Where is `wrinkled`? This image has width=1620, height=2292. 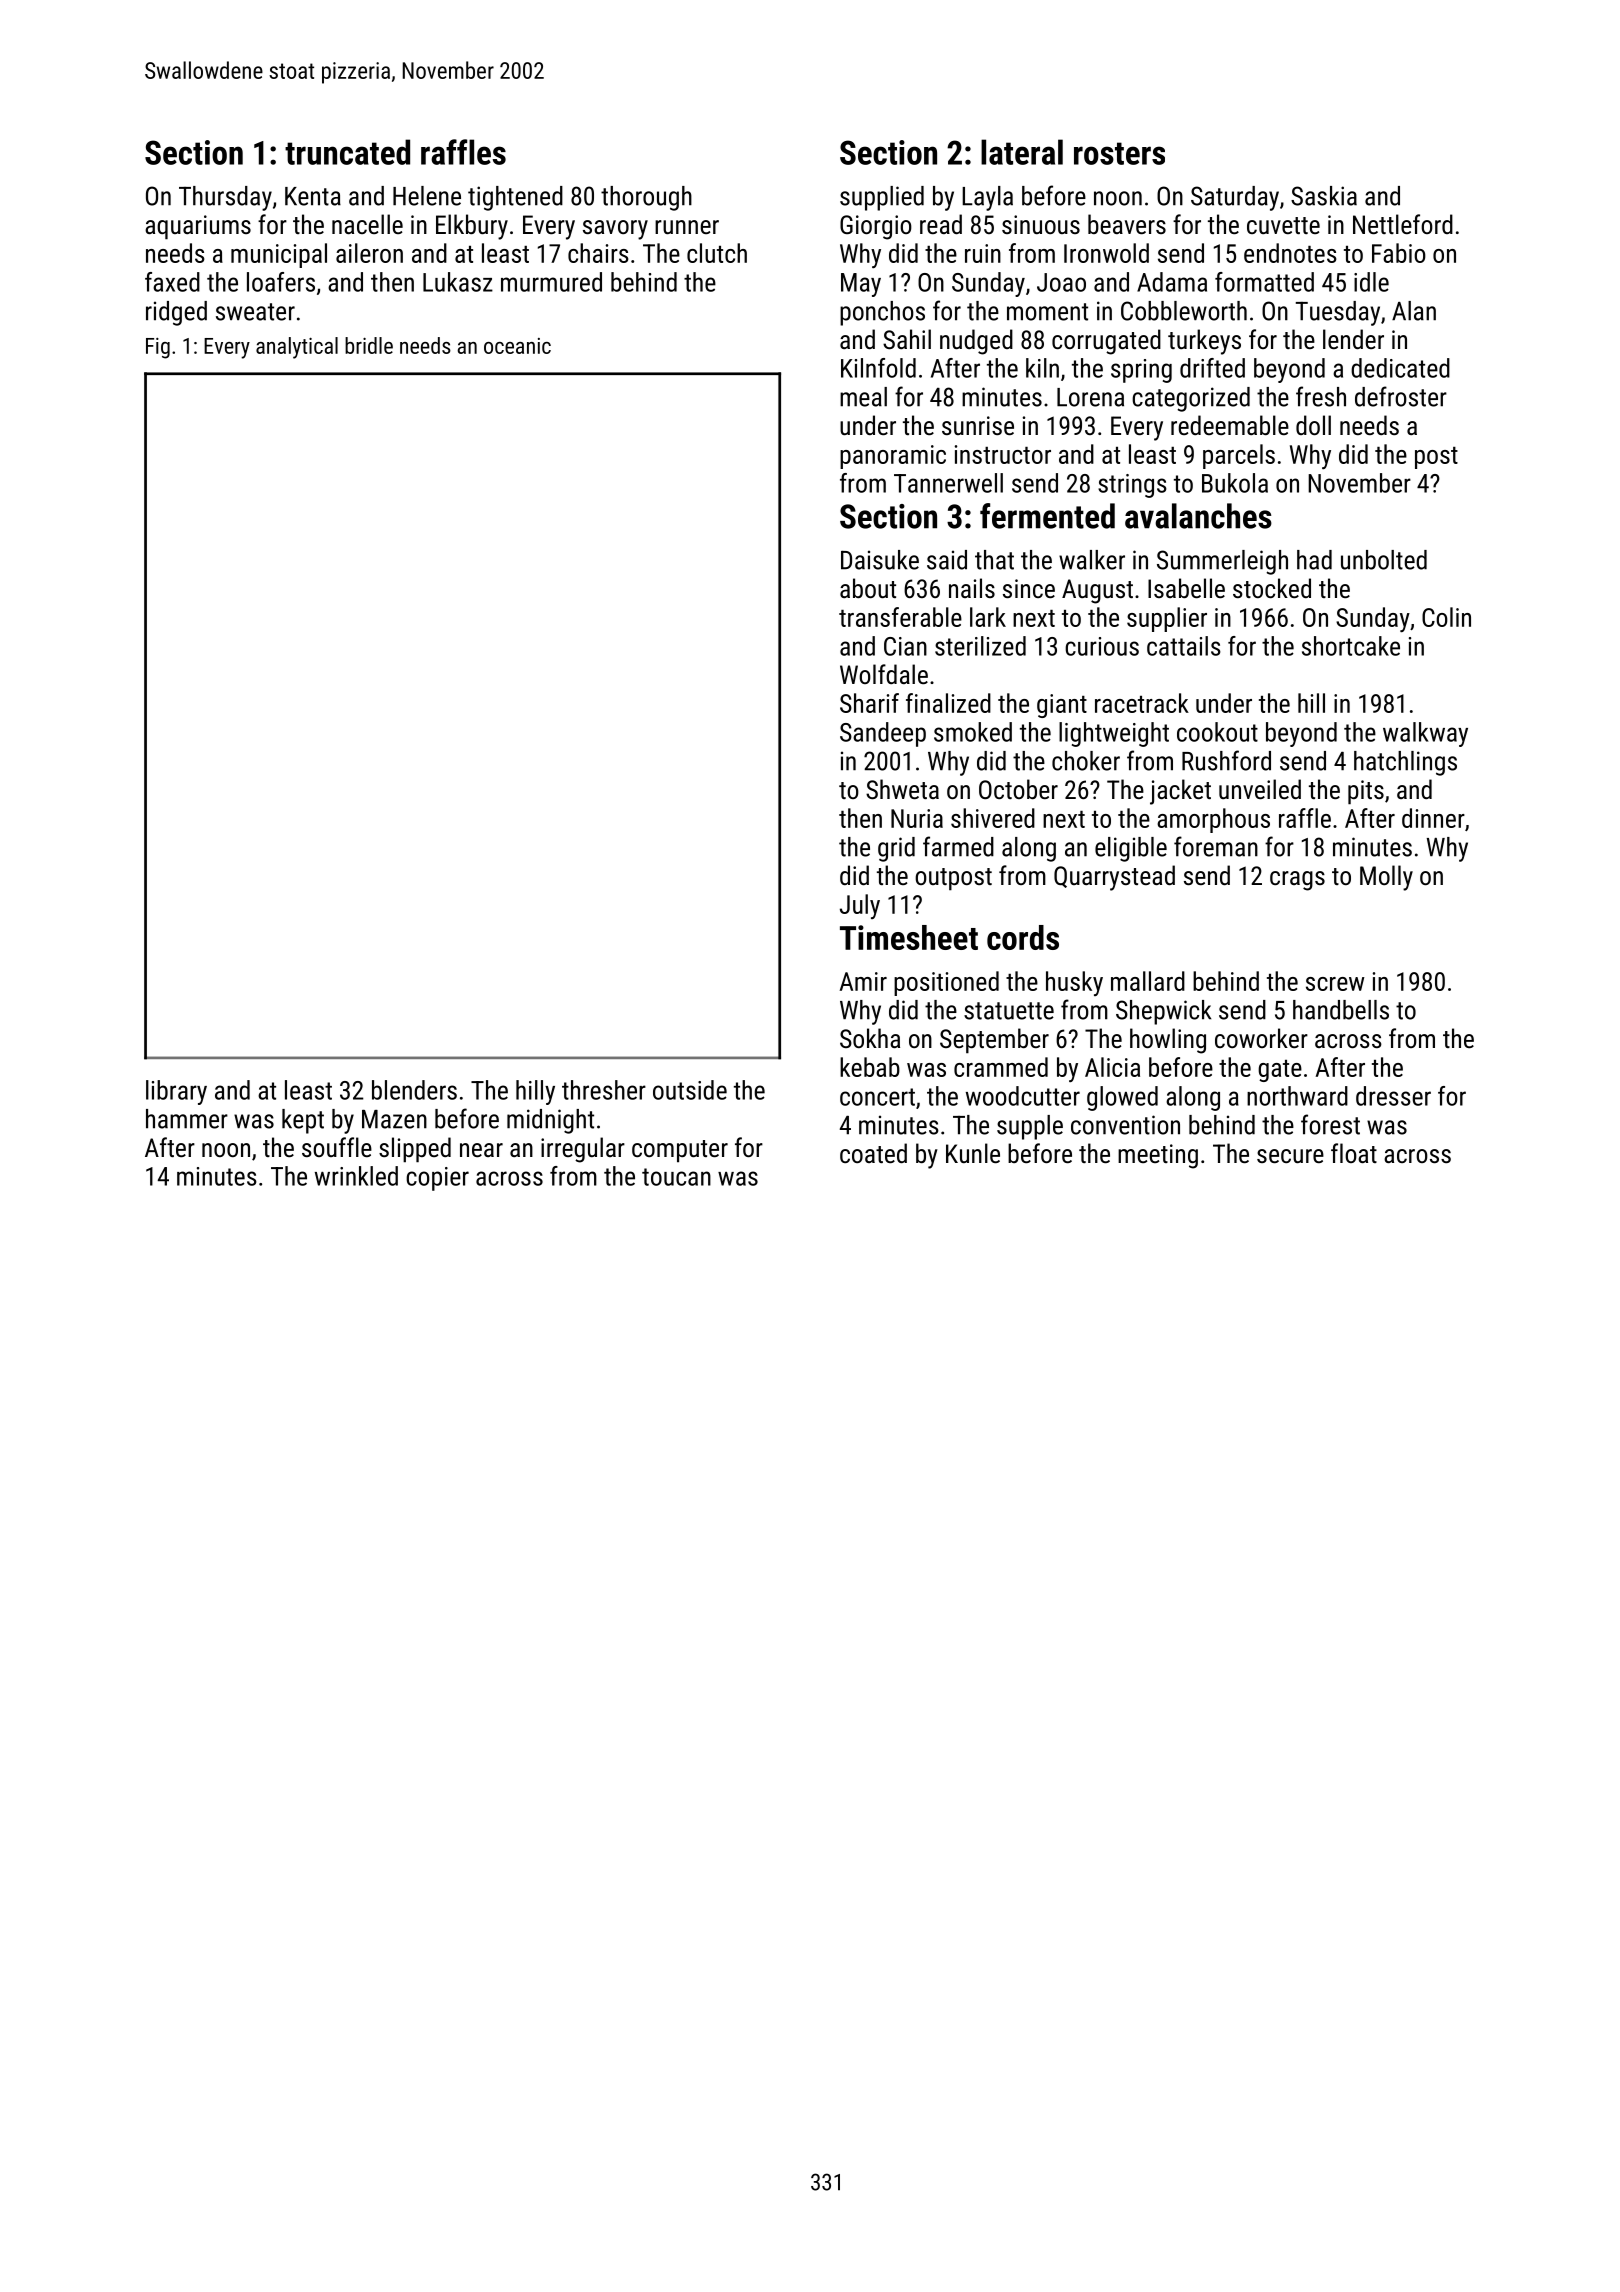 wrinkled is located at coordinates (356, 1176).
